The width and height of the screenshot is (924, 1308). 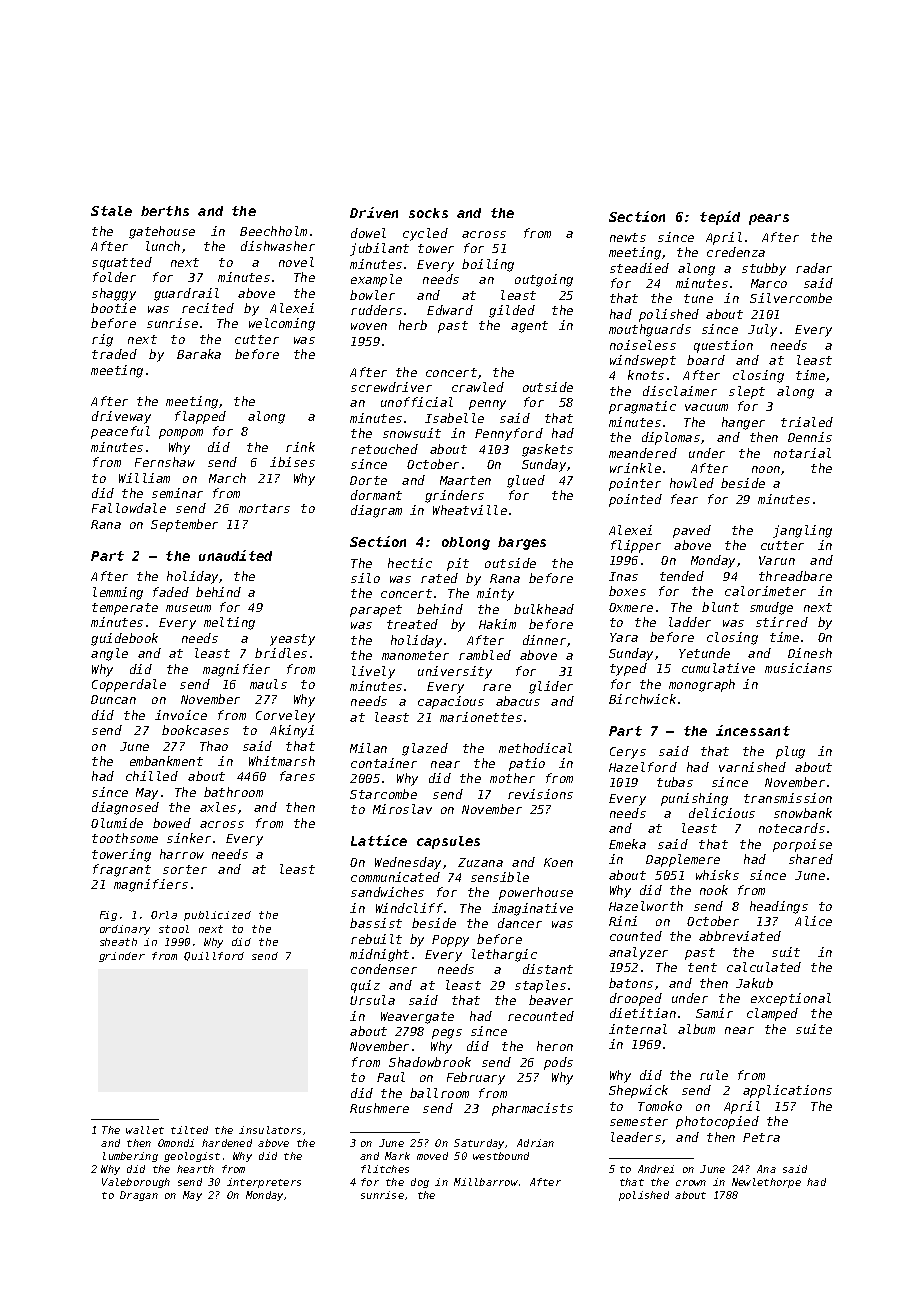 I want to click on Birchwick, so click(x=642, y=699).
